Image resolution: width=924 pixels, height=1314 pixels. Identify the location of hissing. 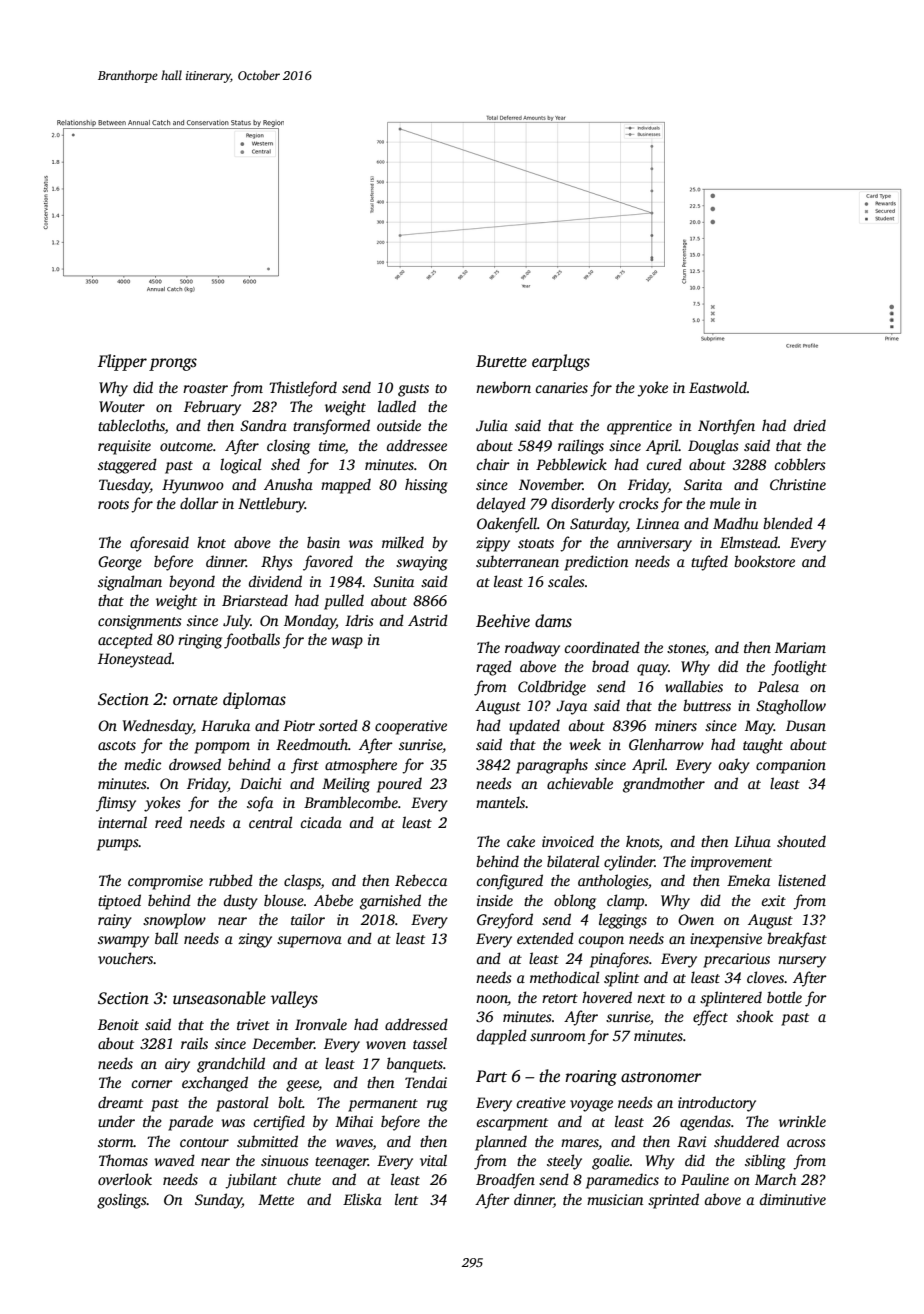
(426, 486).
